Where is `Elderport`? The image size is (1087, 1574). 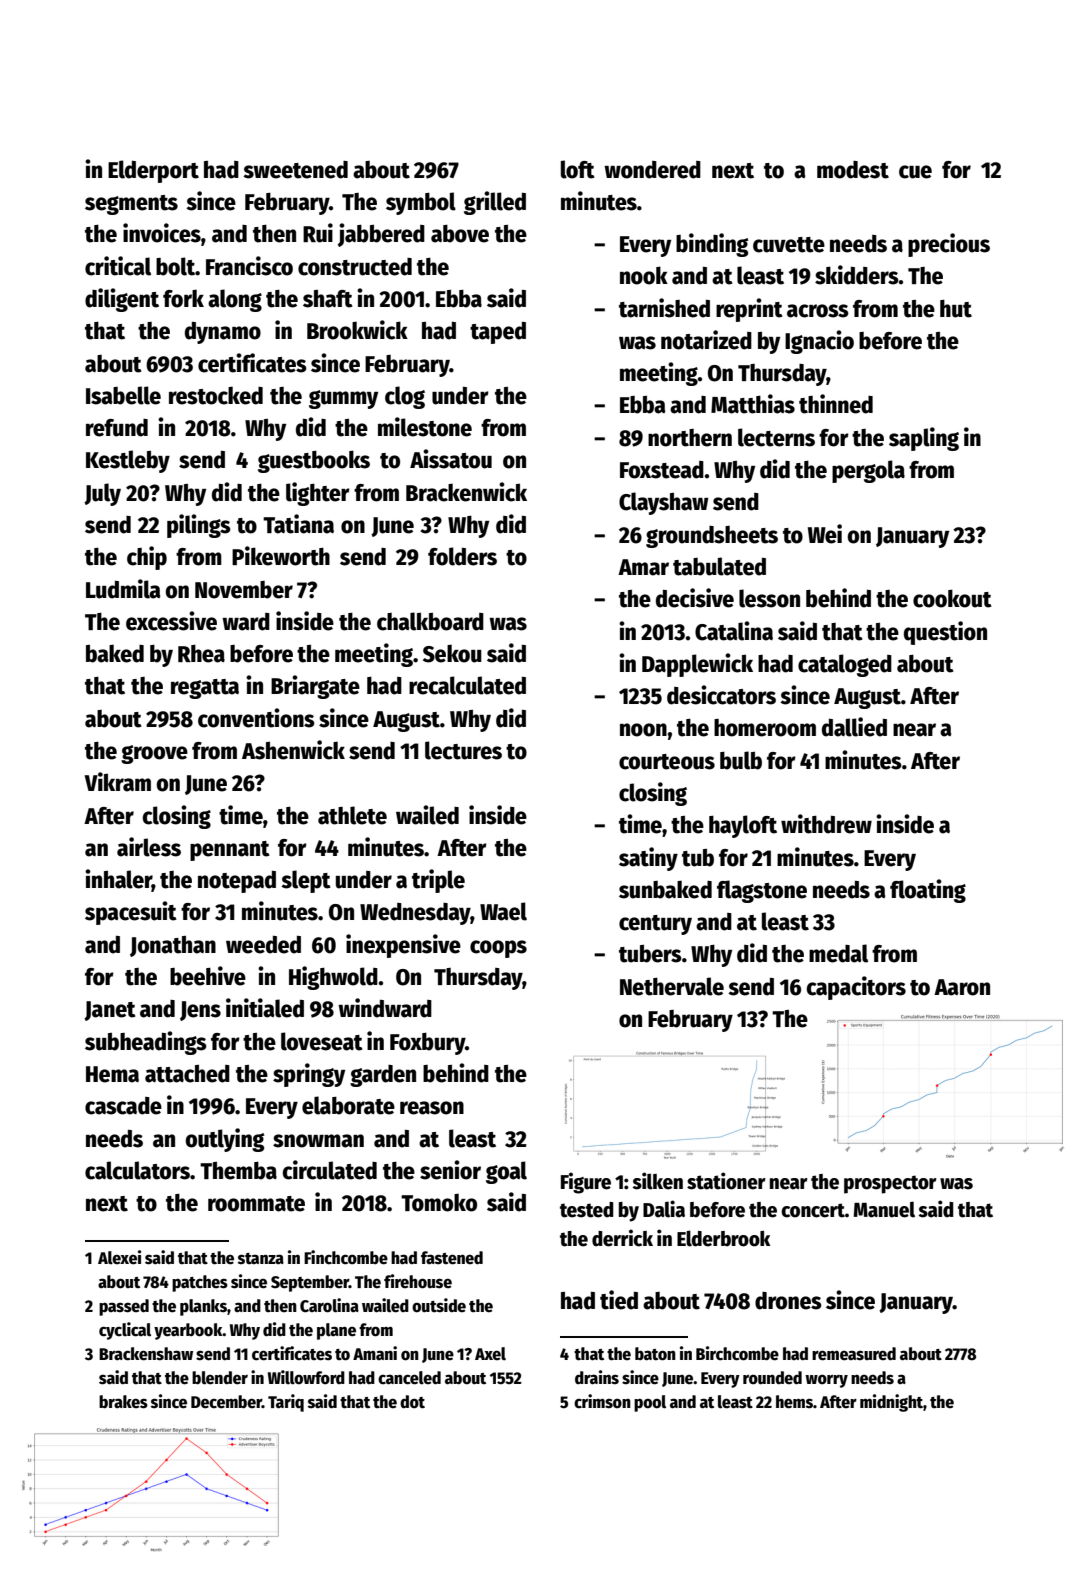
Elderport is located at coordinates (153, 171).
